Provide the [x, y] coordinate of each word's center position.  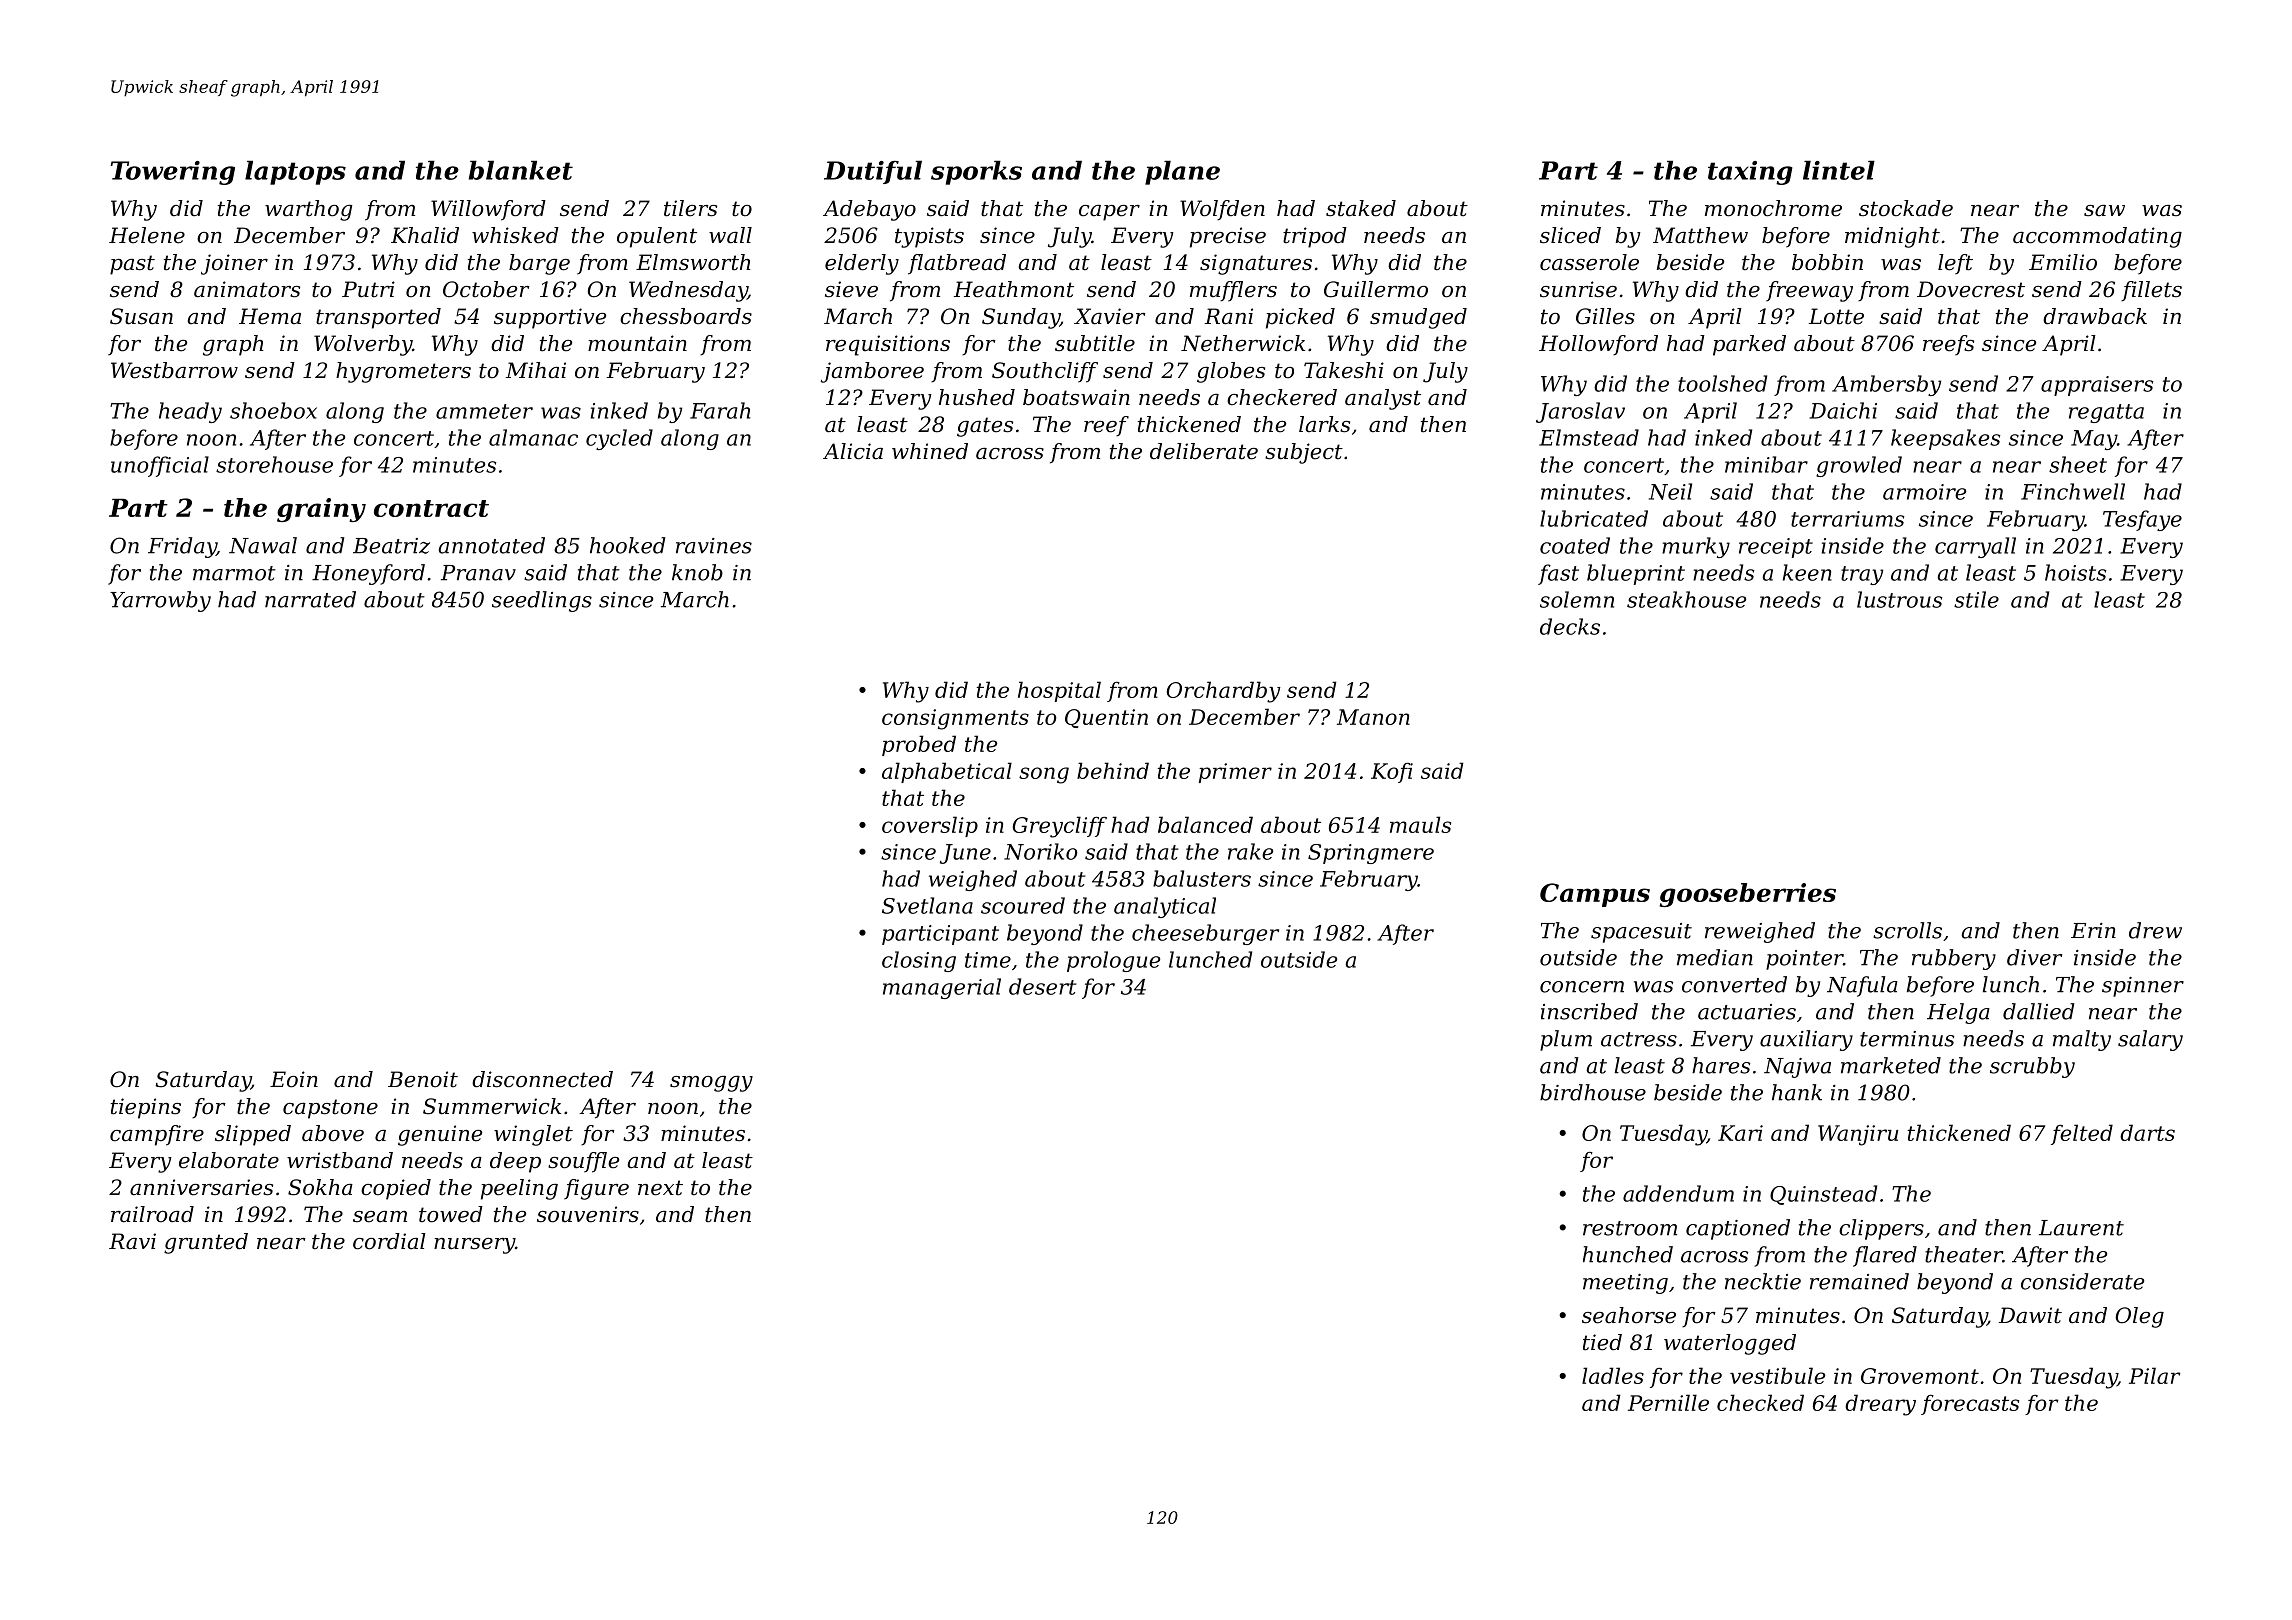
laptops [295, 172]
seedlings [542, 601]
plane [1182, 172]
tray [1862, 575]
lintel [1839, 170]
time [988, 960]
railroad [152, 1214]
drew [2155, 930]
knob [697, 572]
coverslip [930, 826]
